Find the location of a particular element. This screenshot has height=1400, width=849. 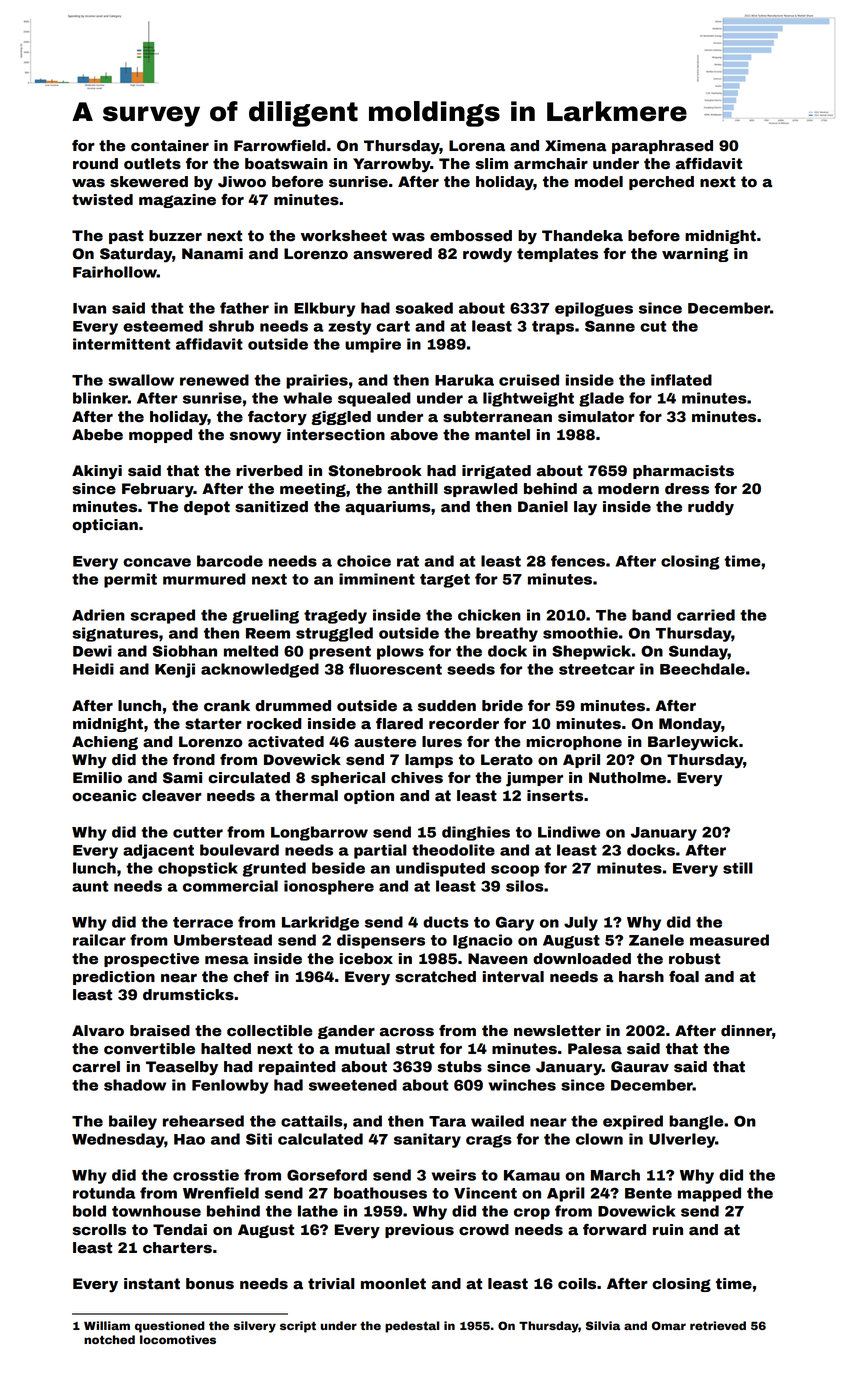

Jiwoo is located at coordinates (242, 182).
